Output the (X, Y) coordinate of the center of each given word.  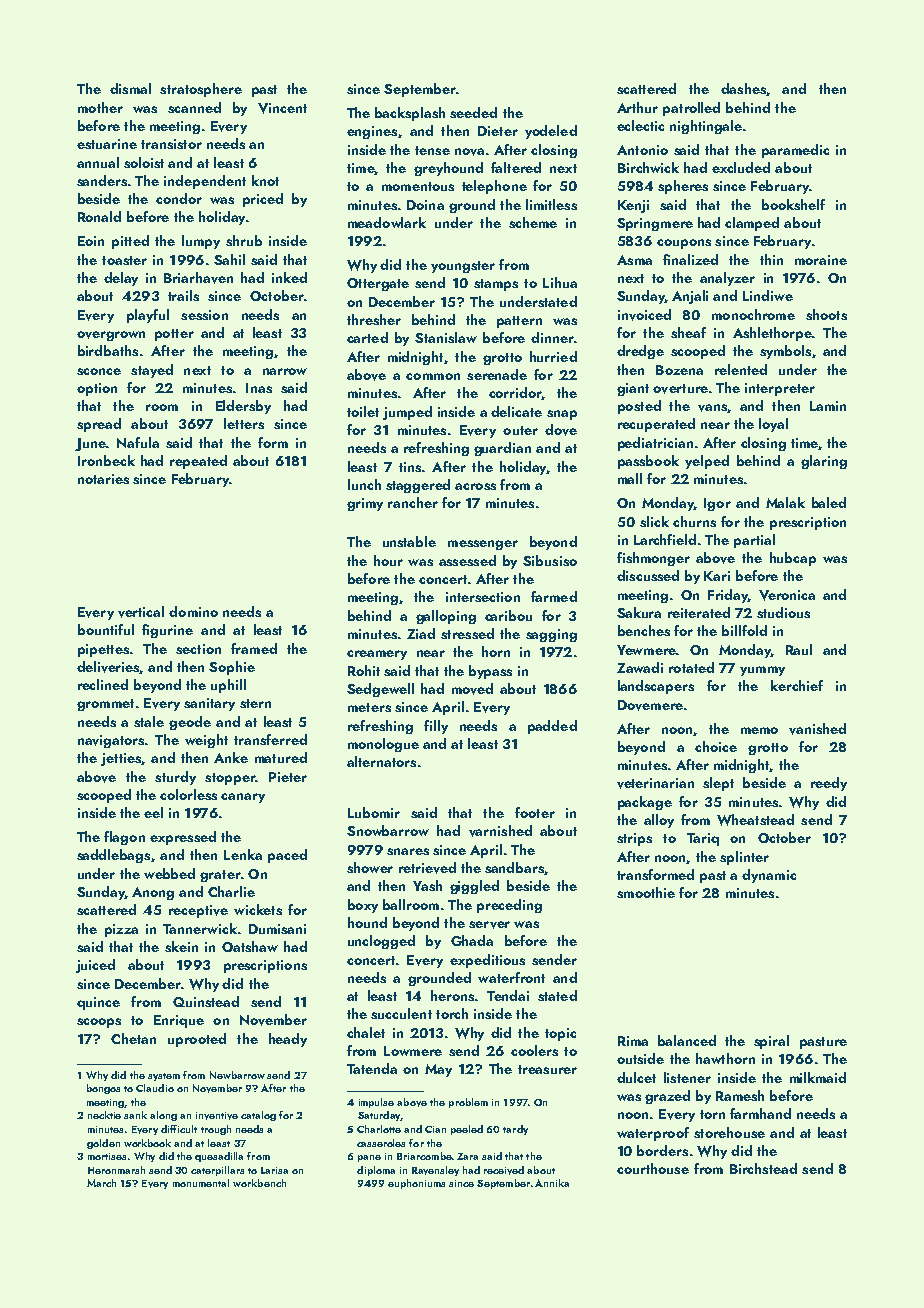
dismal (130, 88)
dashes (743, 88)
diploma (376, 1171)
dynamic (769, 876)
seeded (473, 112)
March (101, 1183)
